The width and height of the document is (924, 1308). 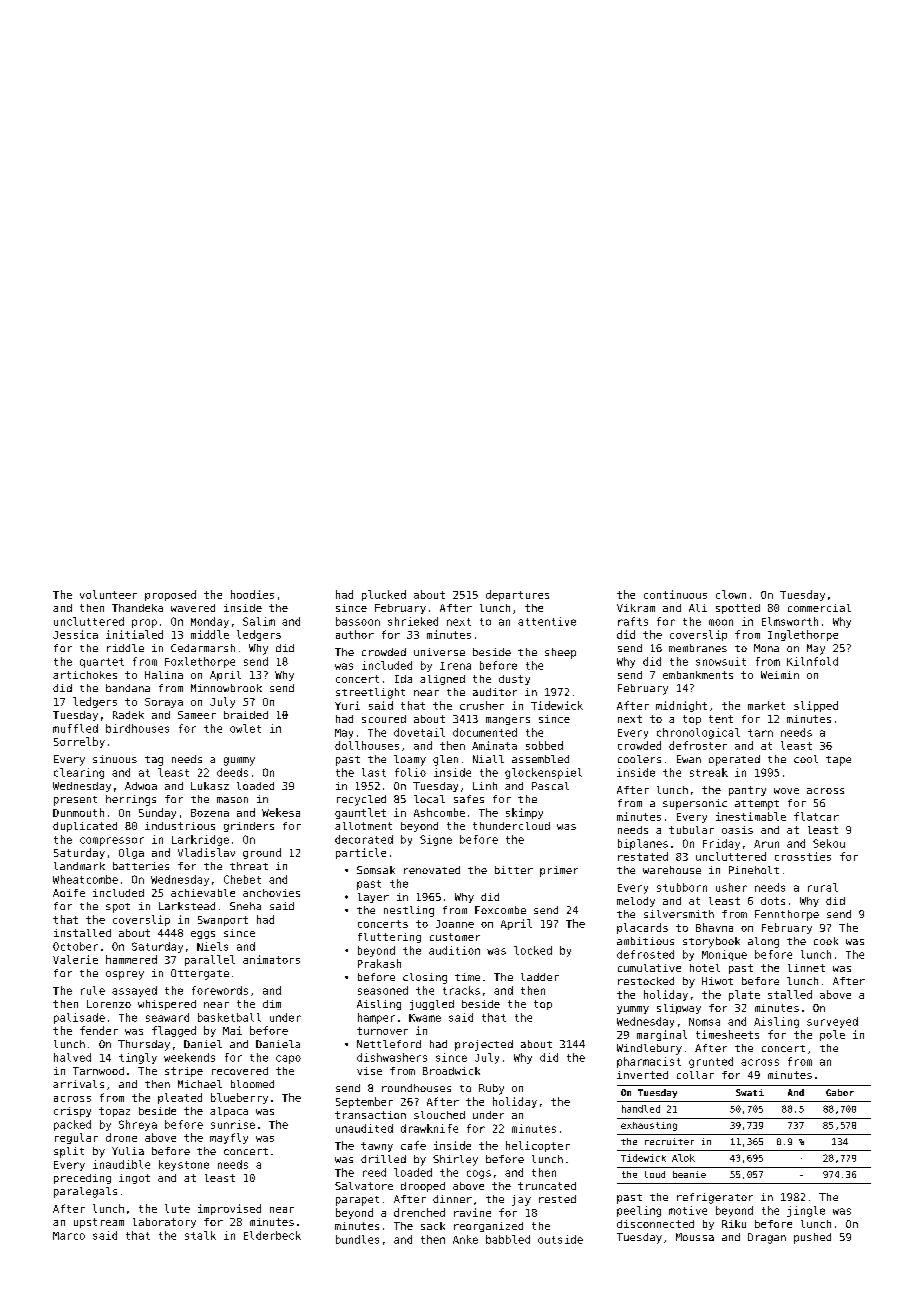 What do you see at coordinates (357, 1201) in the document?
I see `parapet` at bounding box center [357, 1201].
